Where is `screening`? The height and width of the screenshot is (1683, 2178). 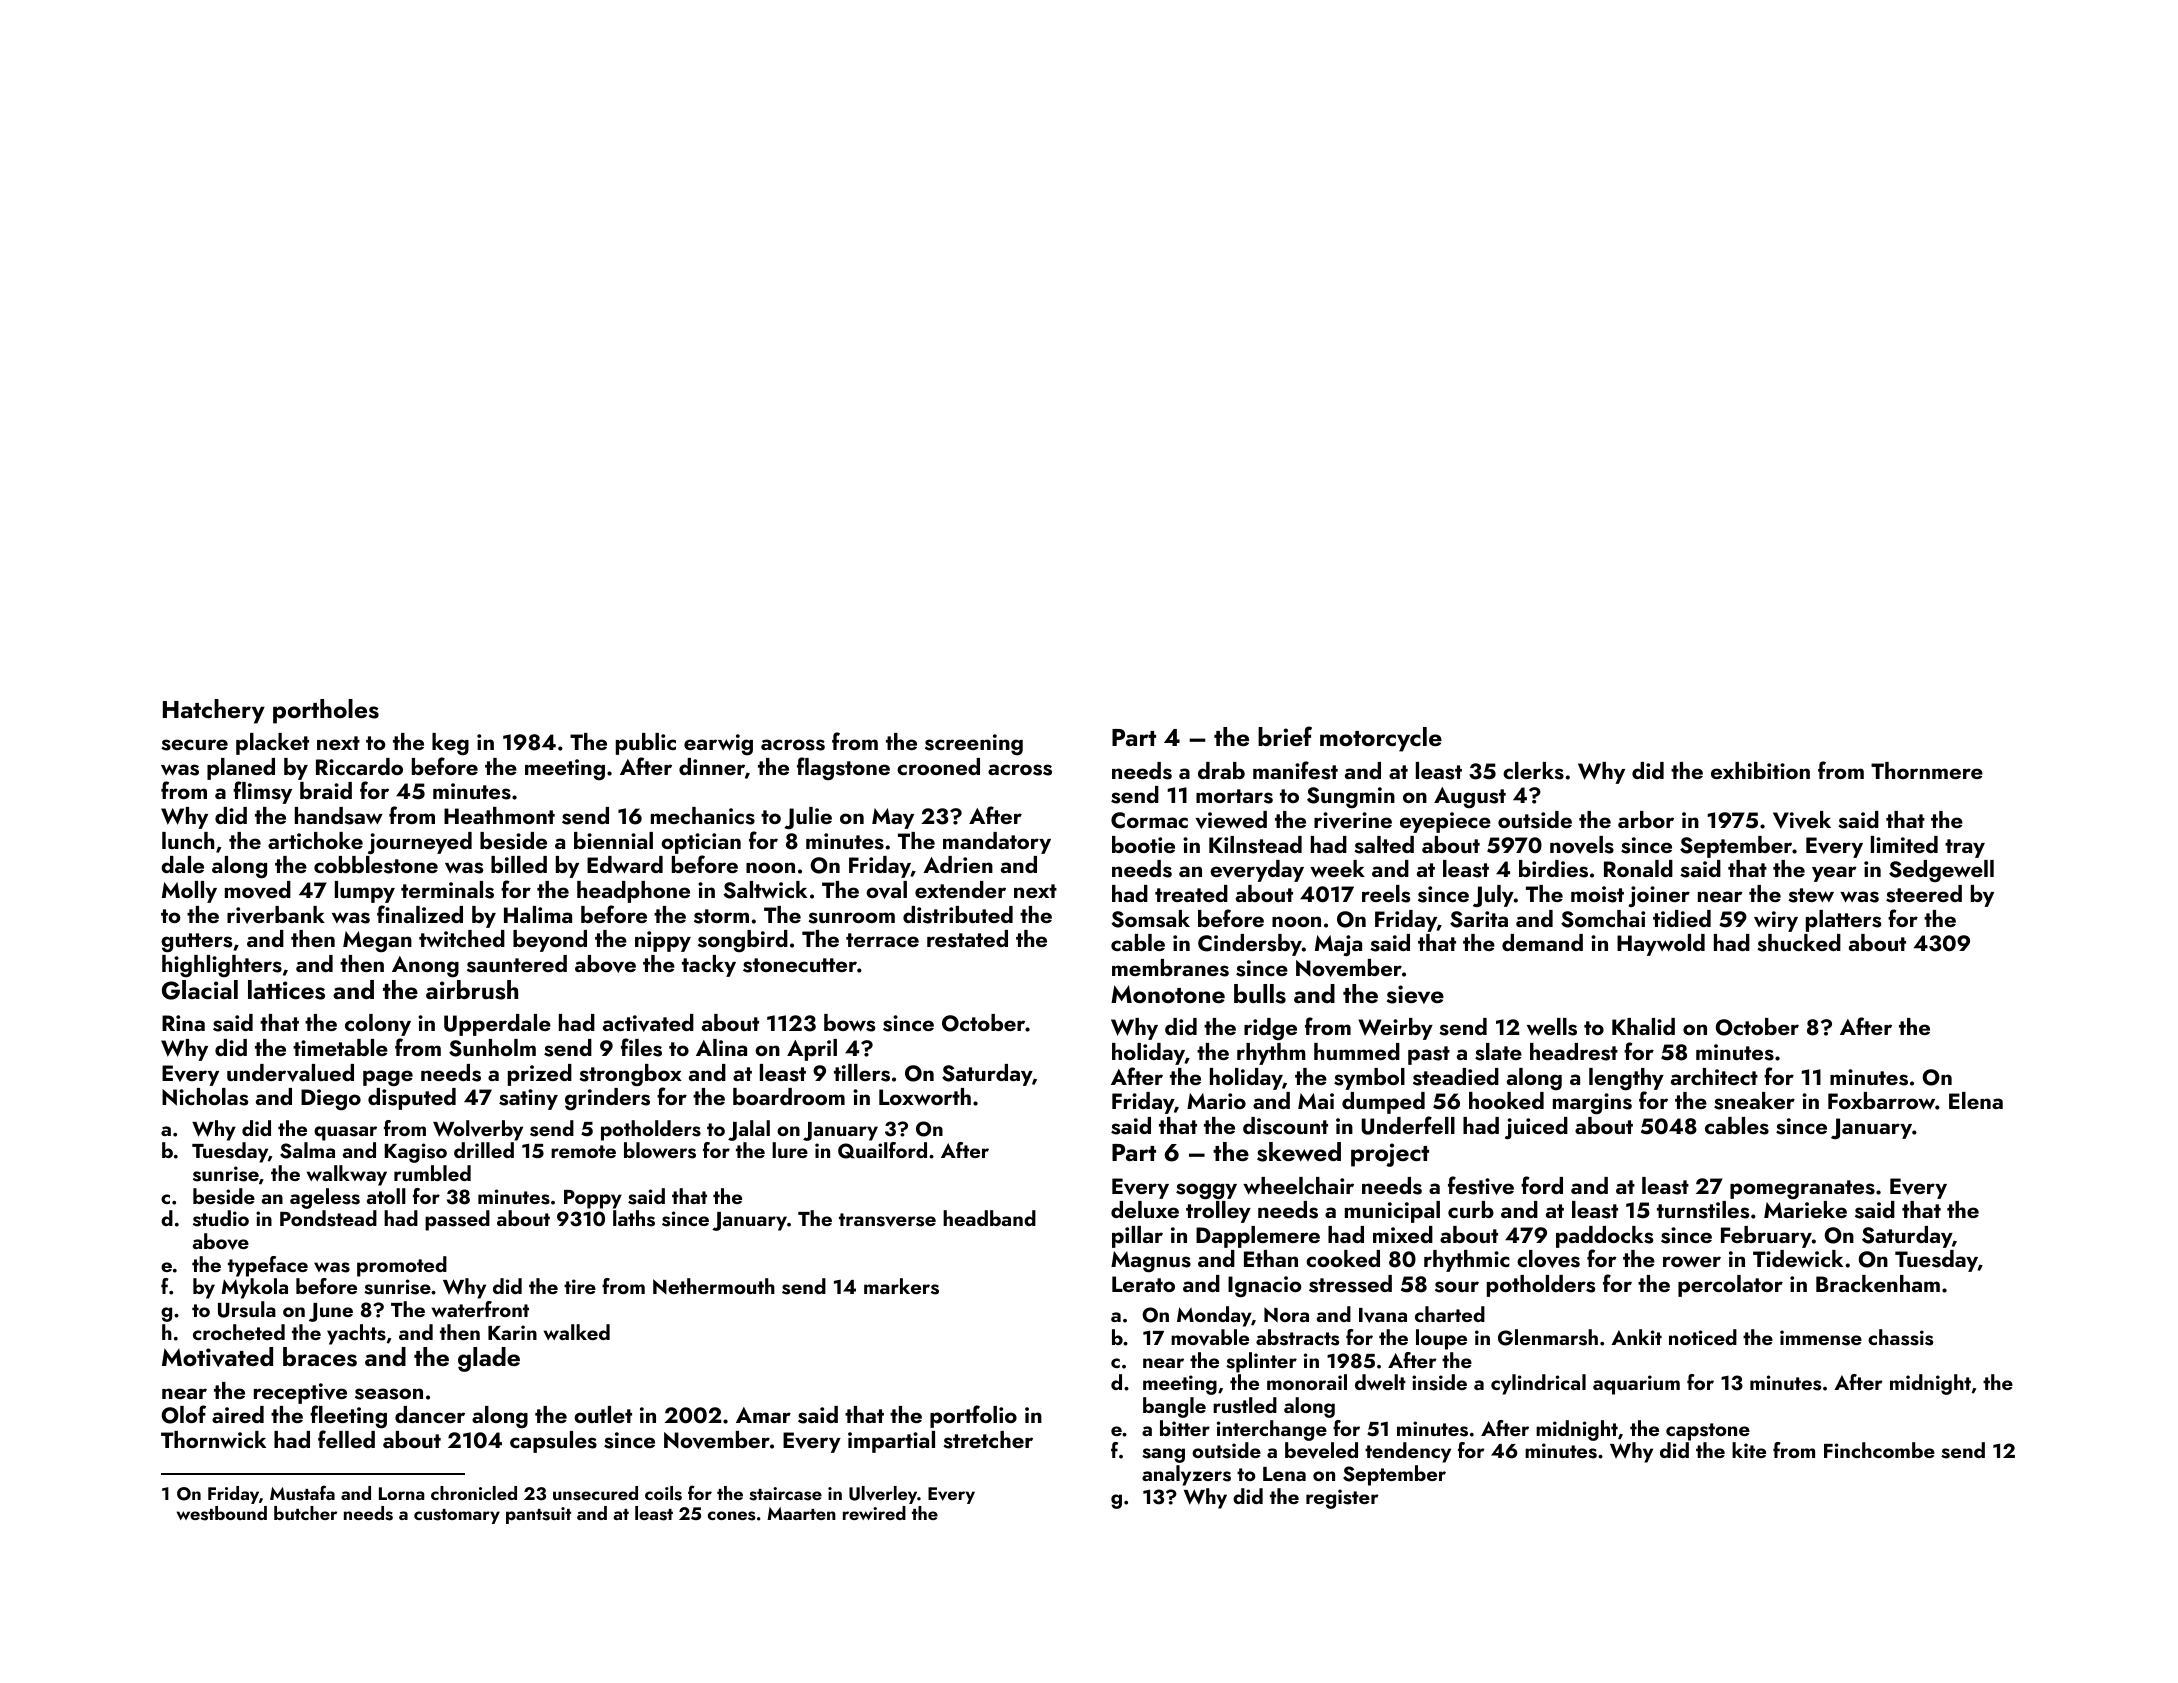 screening is located at coordinates (974, 744).
